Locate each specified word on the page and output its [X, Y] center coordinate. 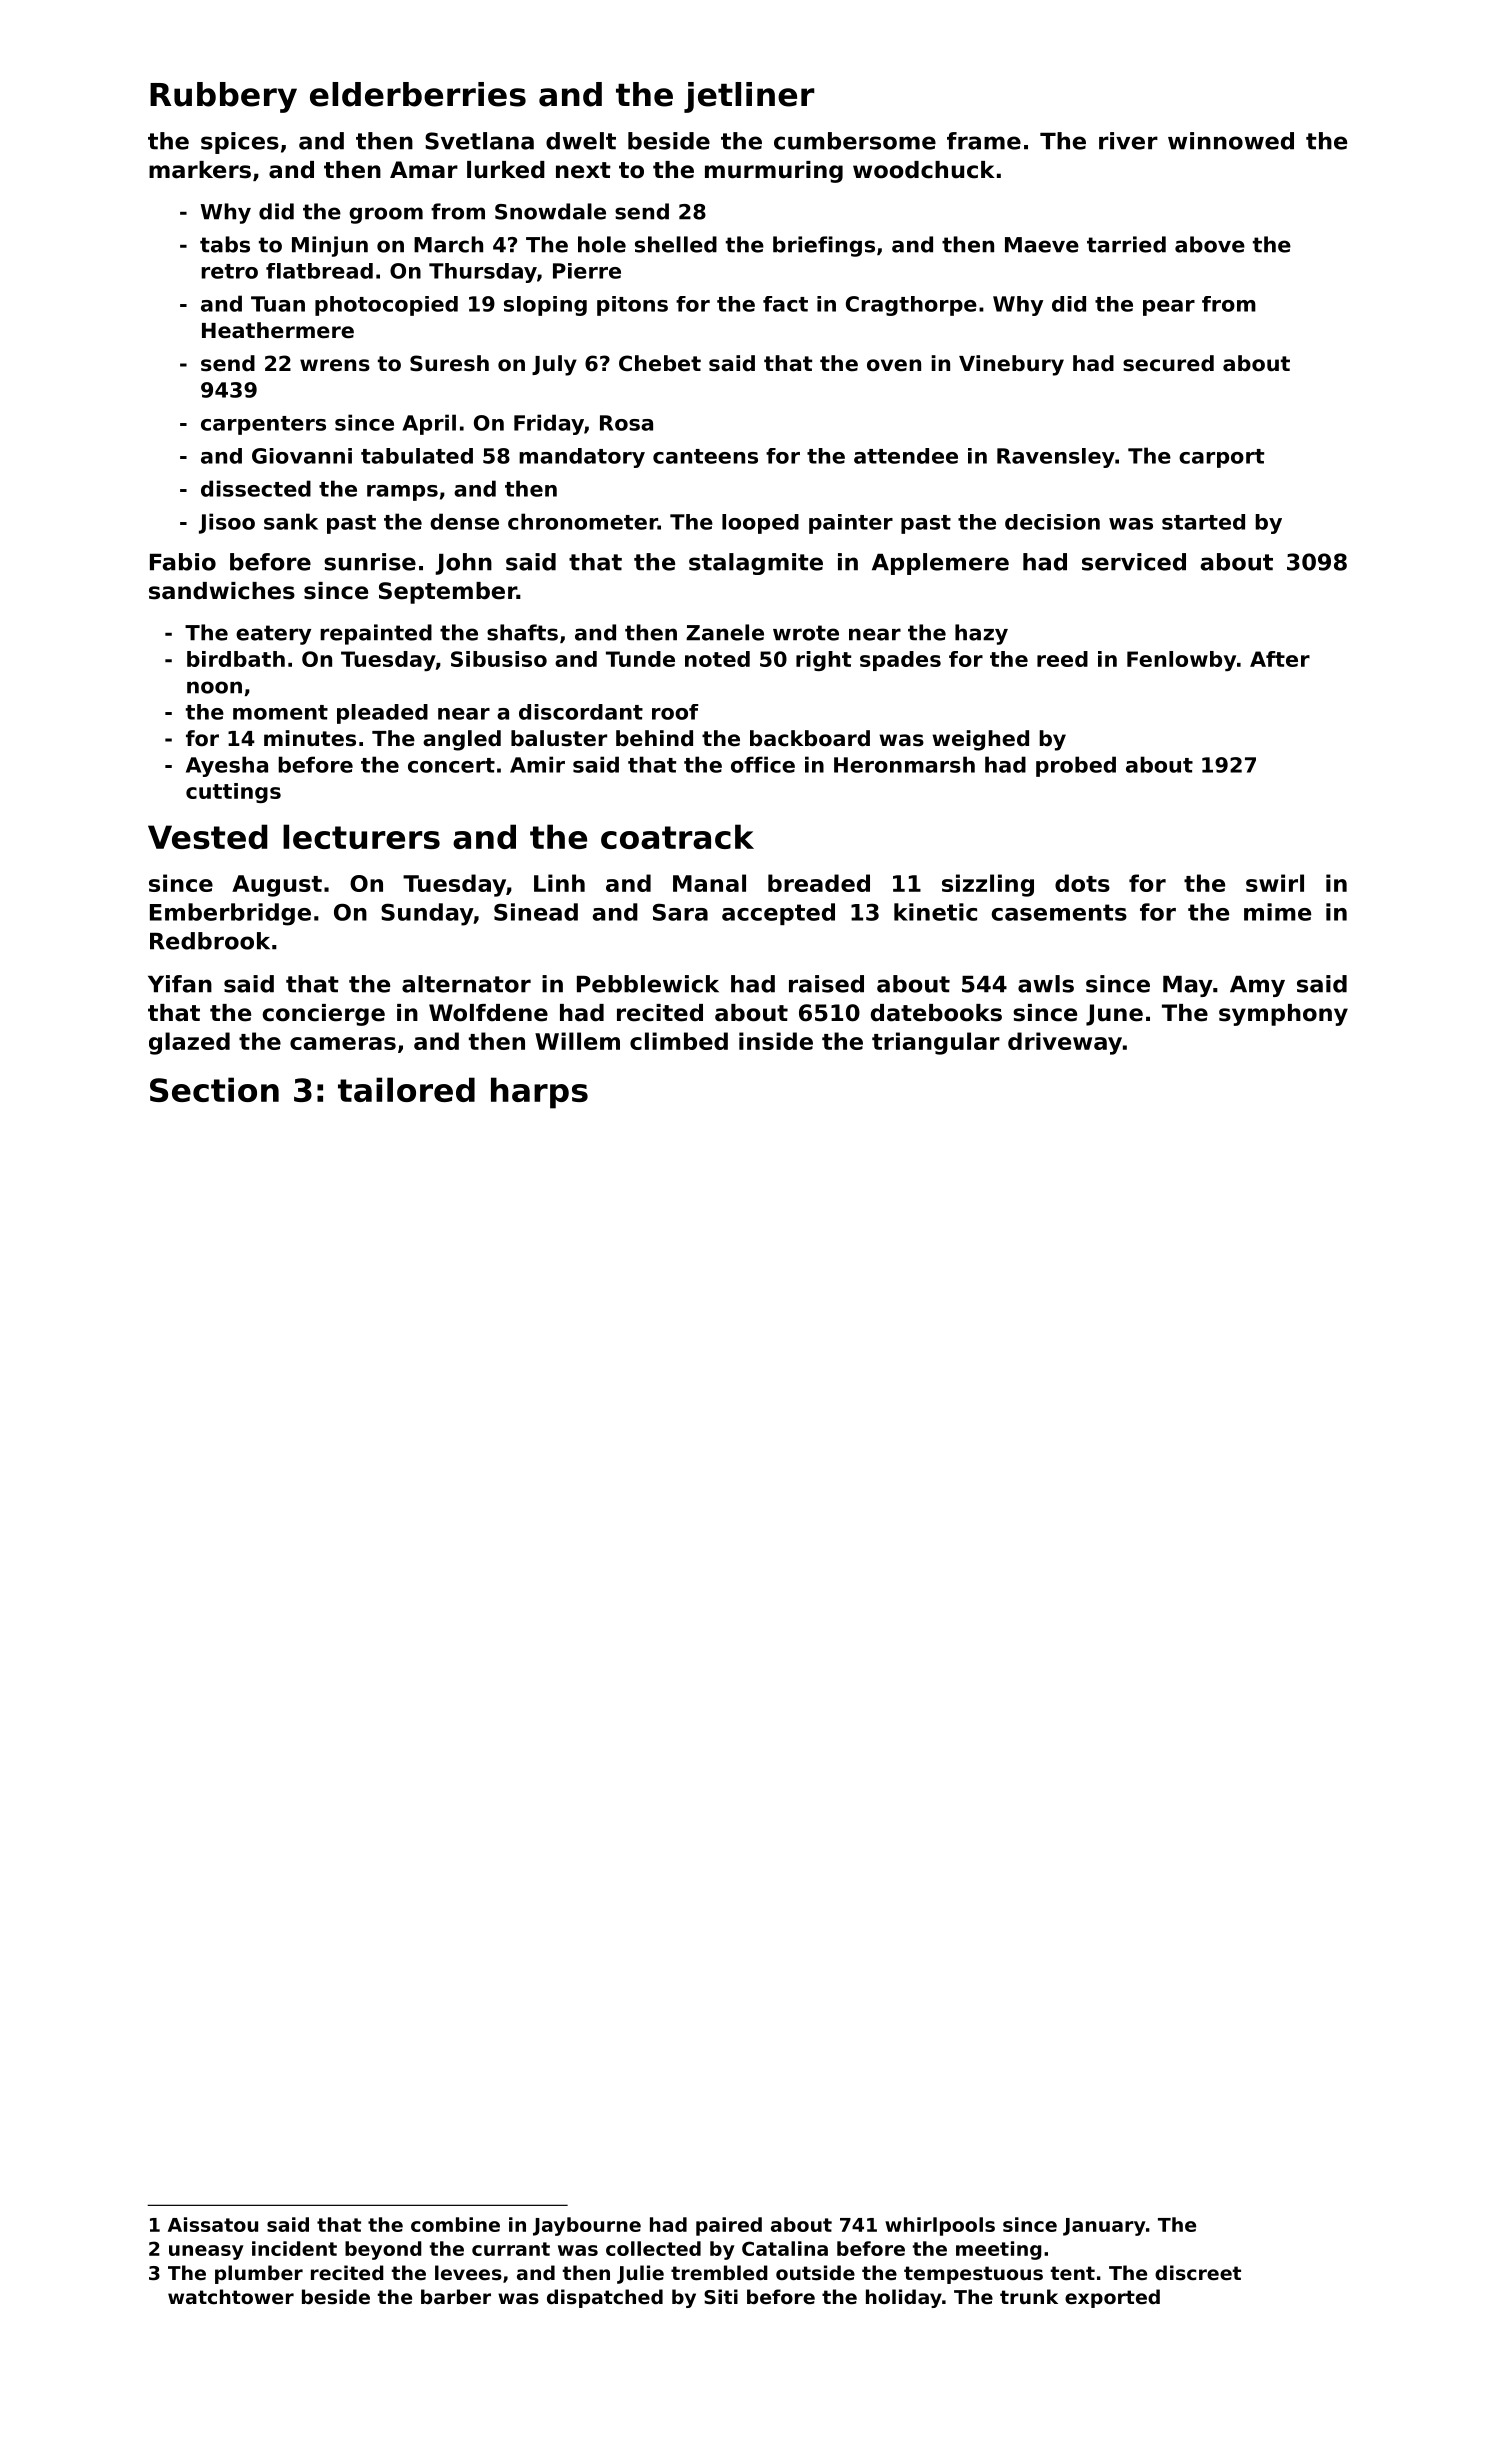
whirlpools [940, 2226]
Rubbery [223, 97]
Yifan [180, 984]
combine [455, 2224]
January [1104, 2227]
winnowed [1231, 141]
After [1280, 659]
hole [602, 244]
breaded [819, 883]
